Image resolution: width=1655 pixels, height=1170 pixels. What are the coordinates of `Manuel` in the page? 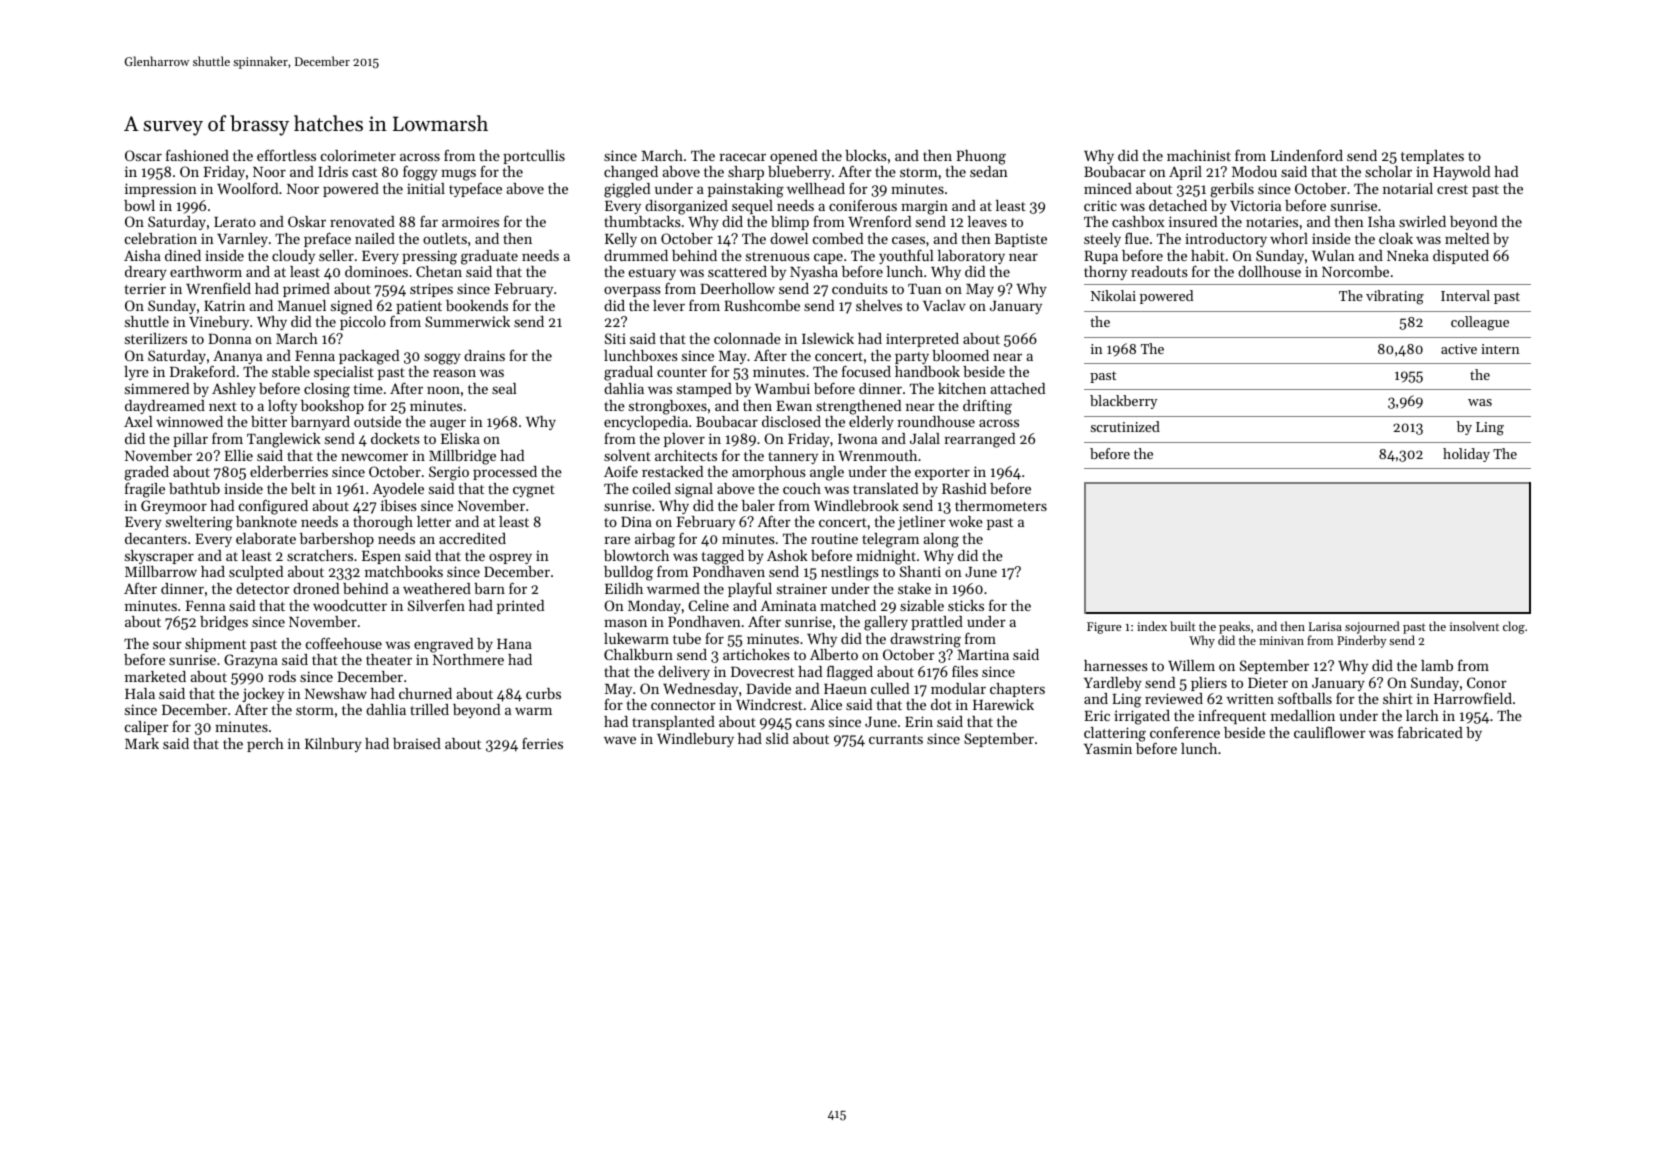 It's located at (302, 305).
